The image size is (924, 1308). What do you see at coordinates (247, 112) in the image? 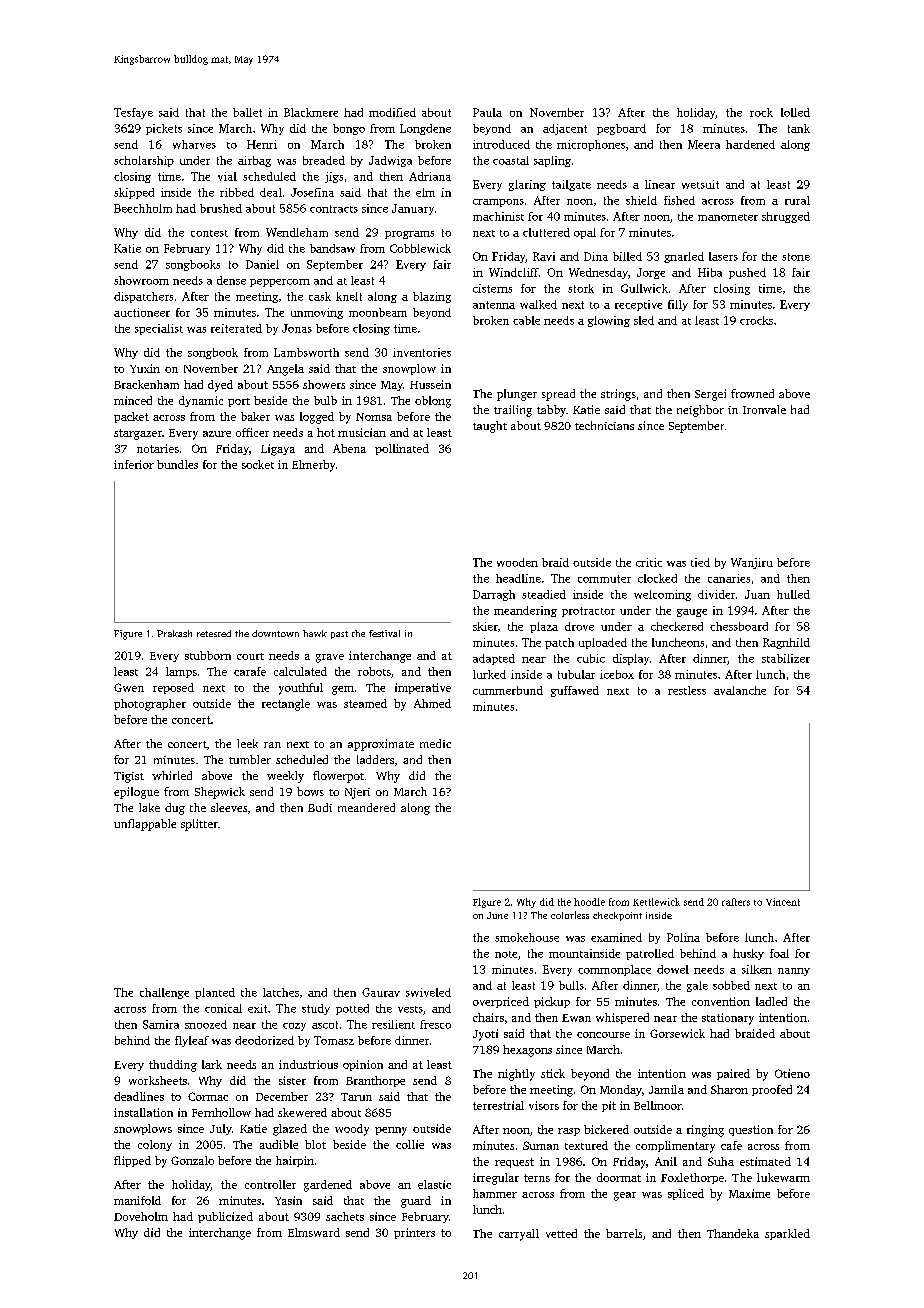
I see `ballet` at bounding box center [247, 112].
